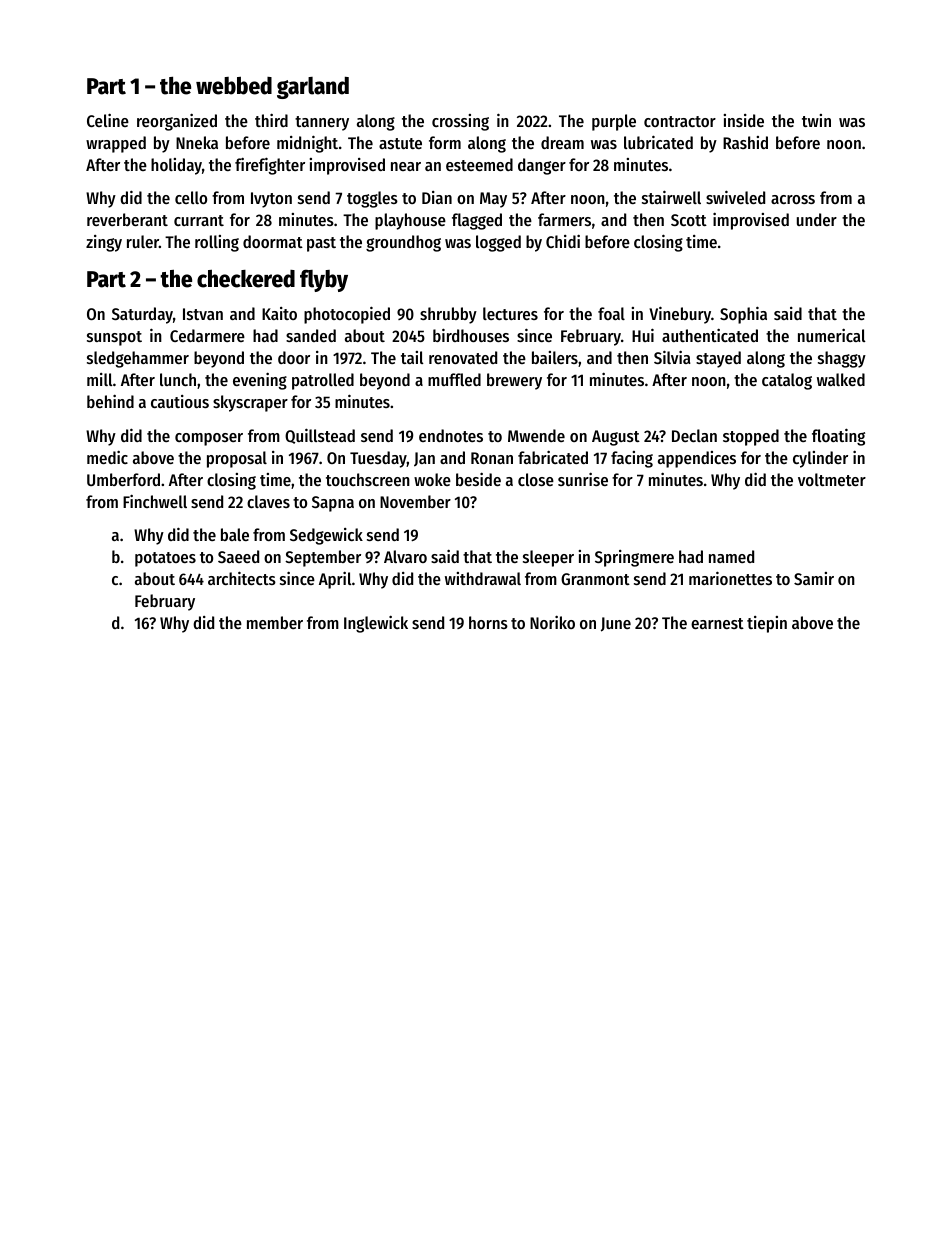 This screenshot has width=952, height=1233. Describe the element at coordinates (454, 379) in the screenshot. I see `muffled` at that location.
